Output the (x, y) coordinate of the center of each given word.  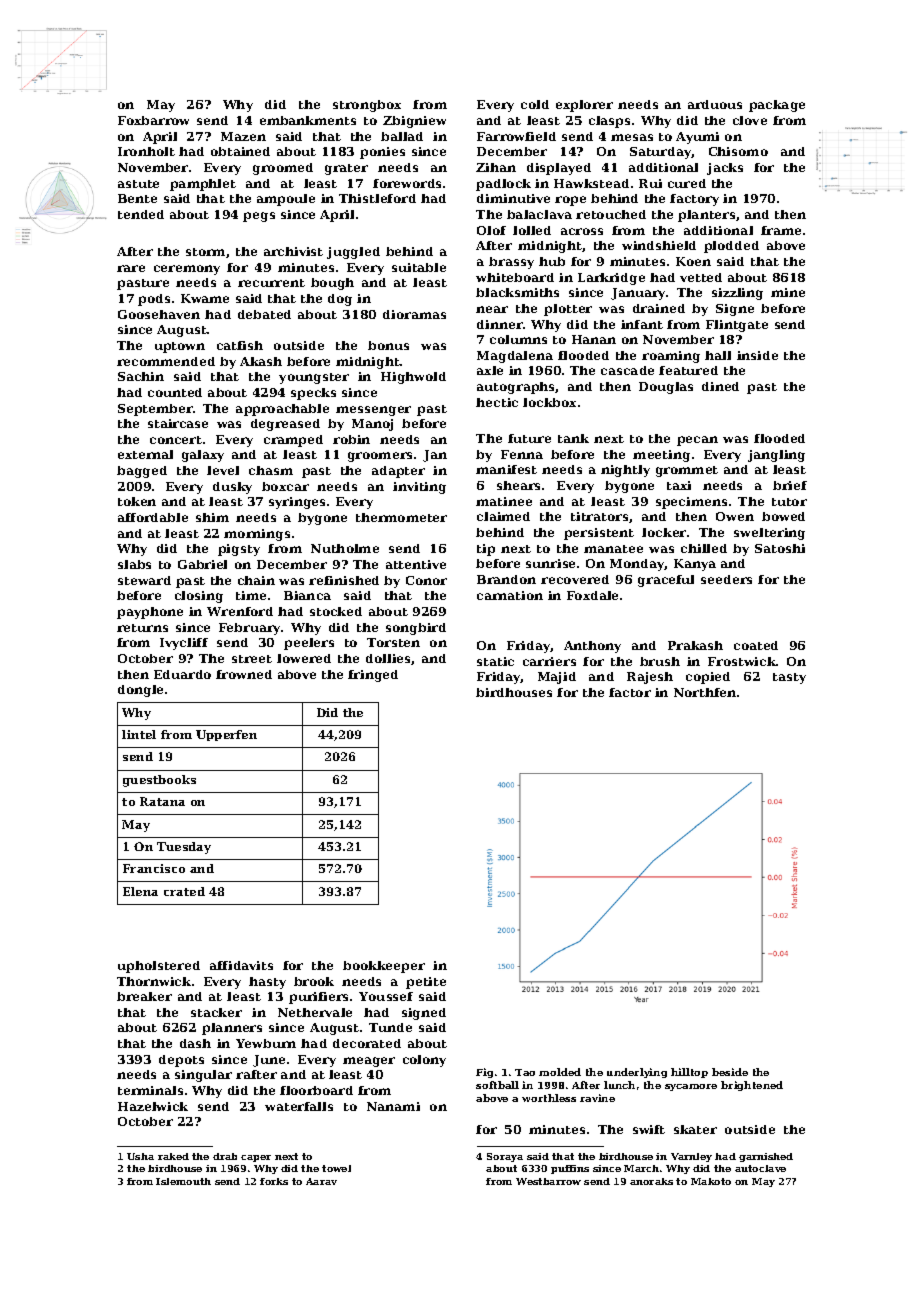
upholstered (159, 967)
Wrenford (240, 611)
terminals (150, 1090)
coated (756, 645)
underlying (637, 1073)
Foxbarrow (153, 120)
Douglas (666, 388)
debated (264, 314)
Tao (525, 1072)
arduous (715, 104)
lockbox (549, 402)
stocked (336, 611)
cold (535, 104)
